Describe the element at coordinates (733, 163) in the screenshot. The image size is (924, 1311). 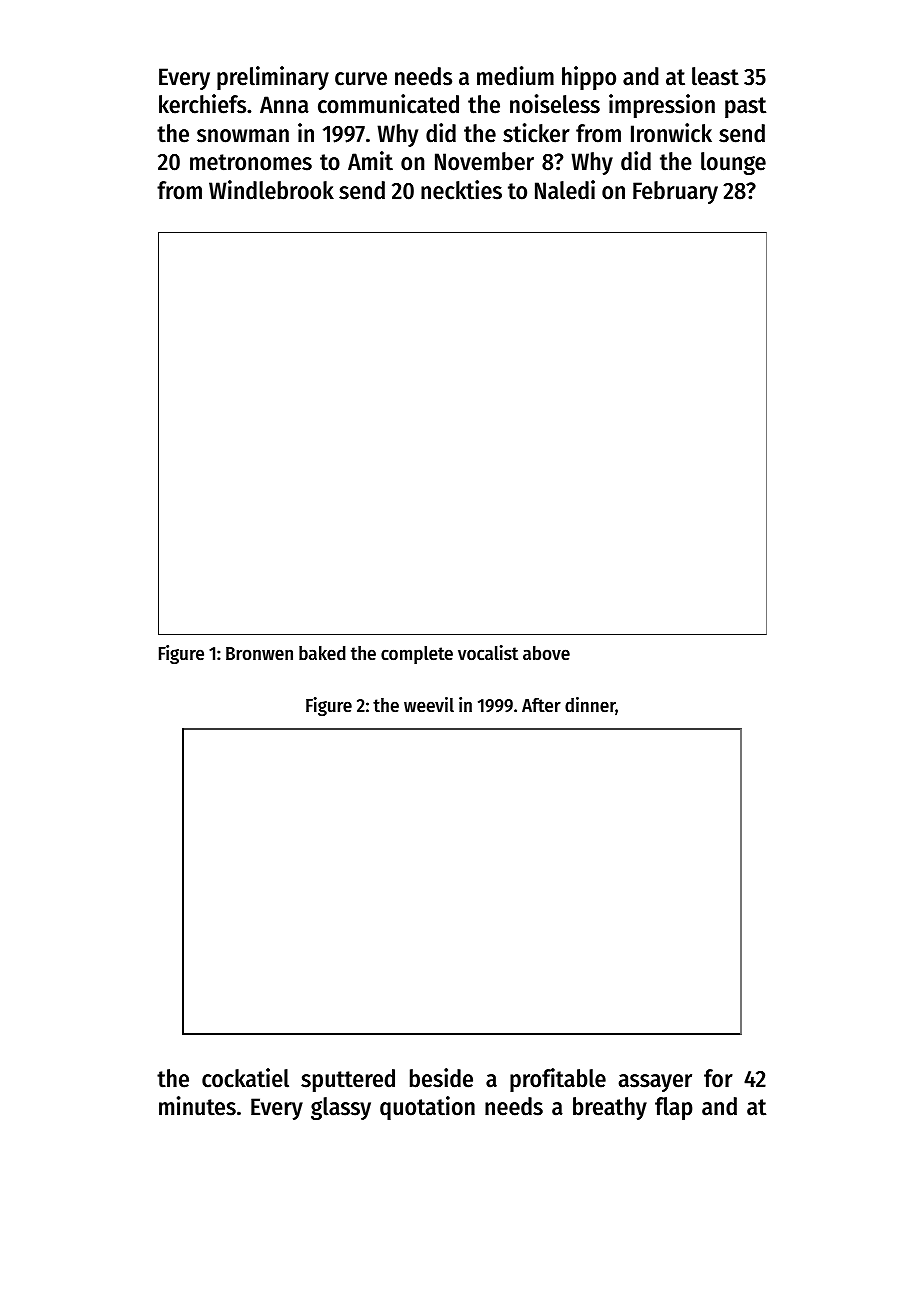
I see `lounge` at that location.
